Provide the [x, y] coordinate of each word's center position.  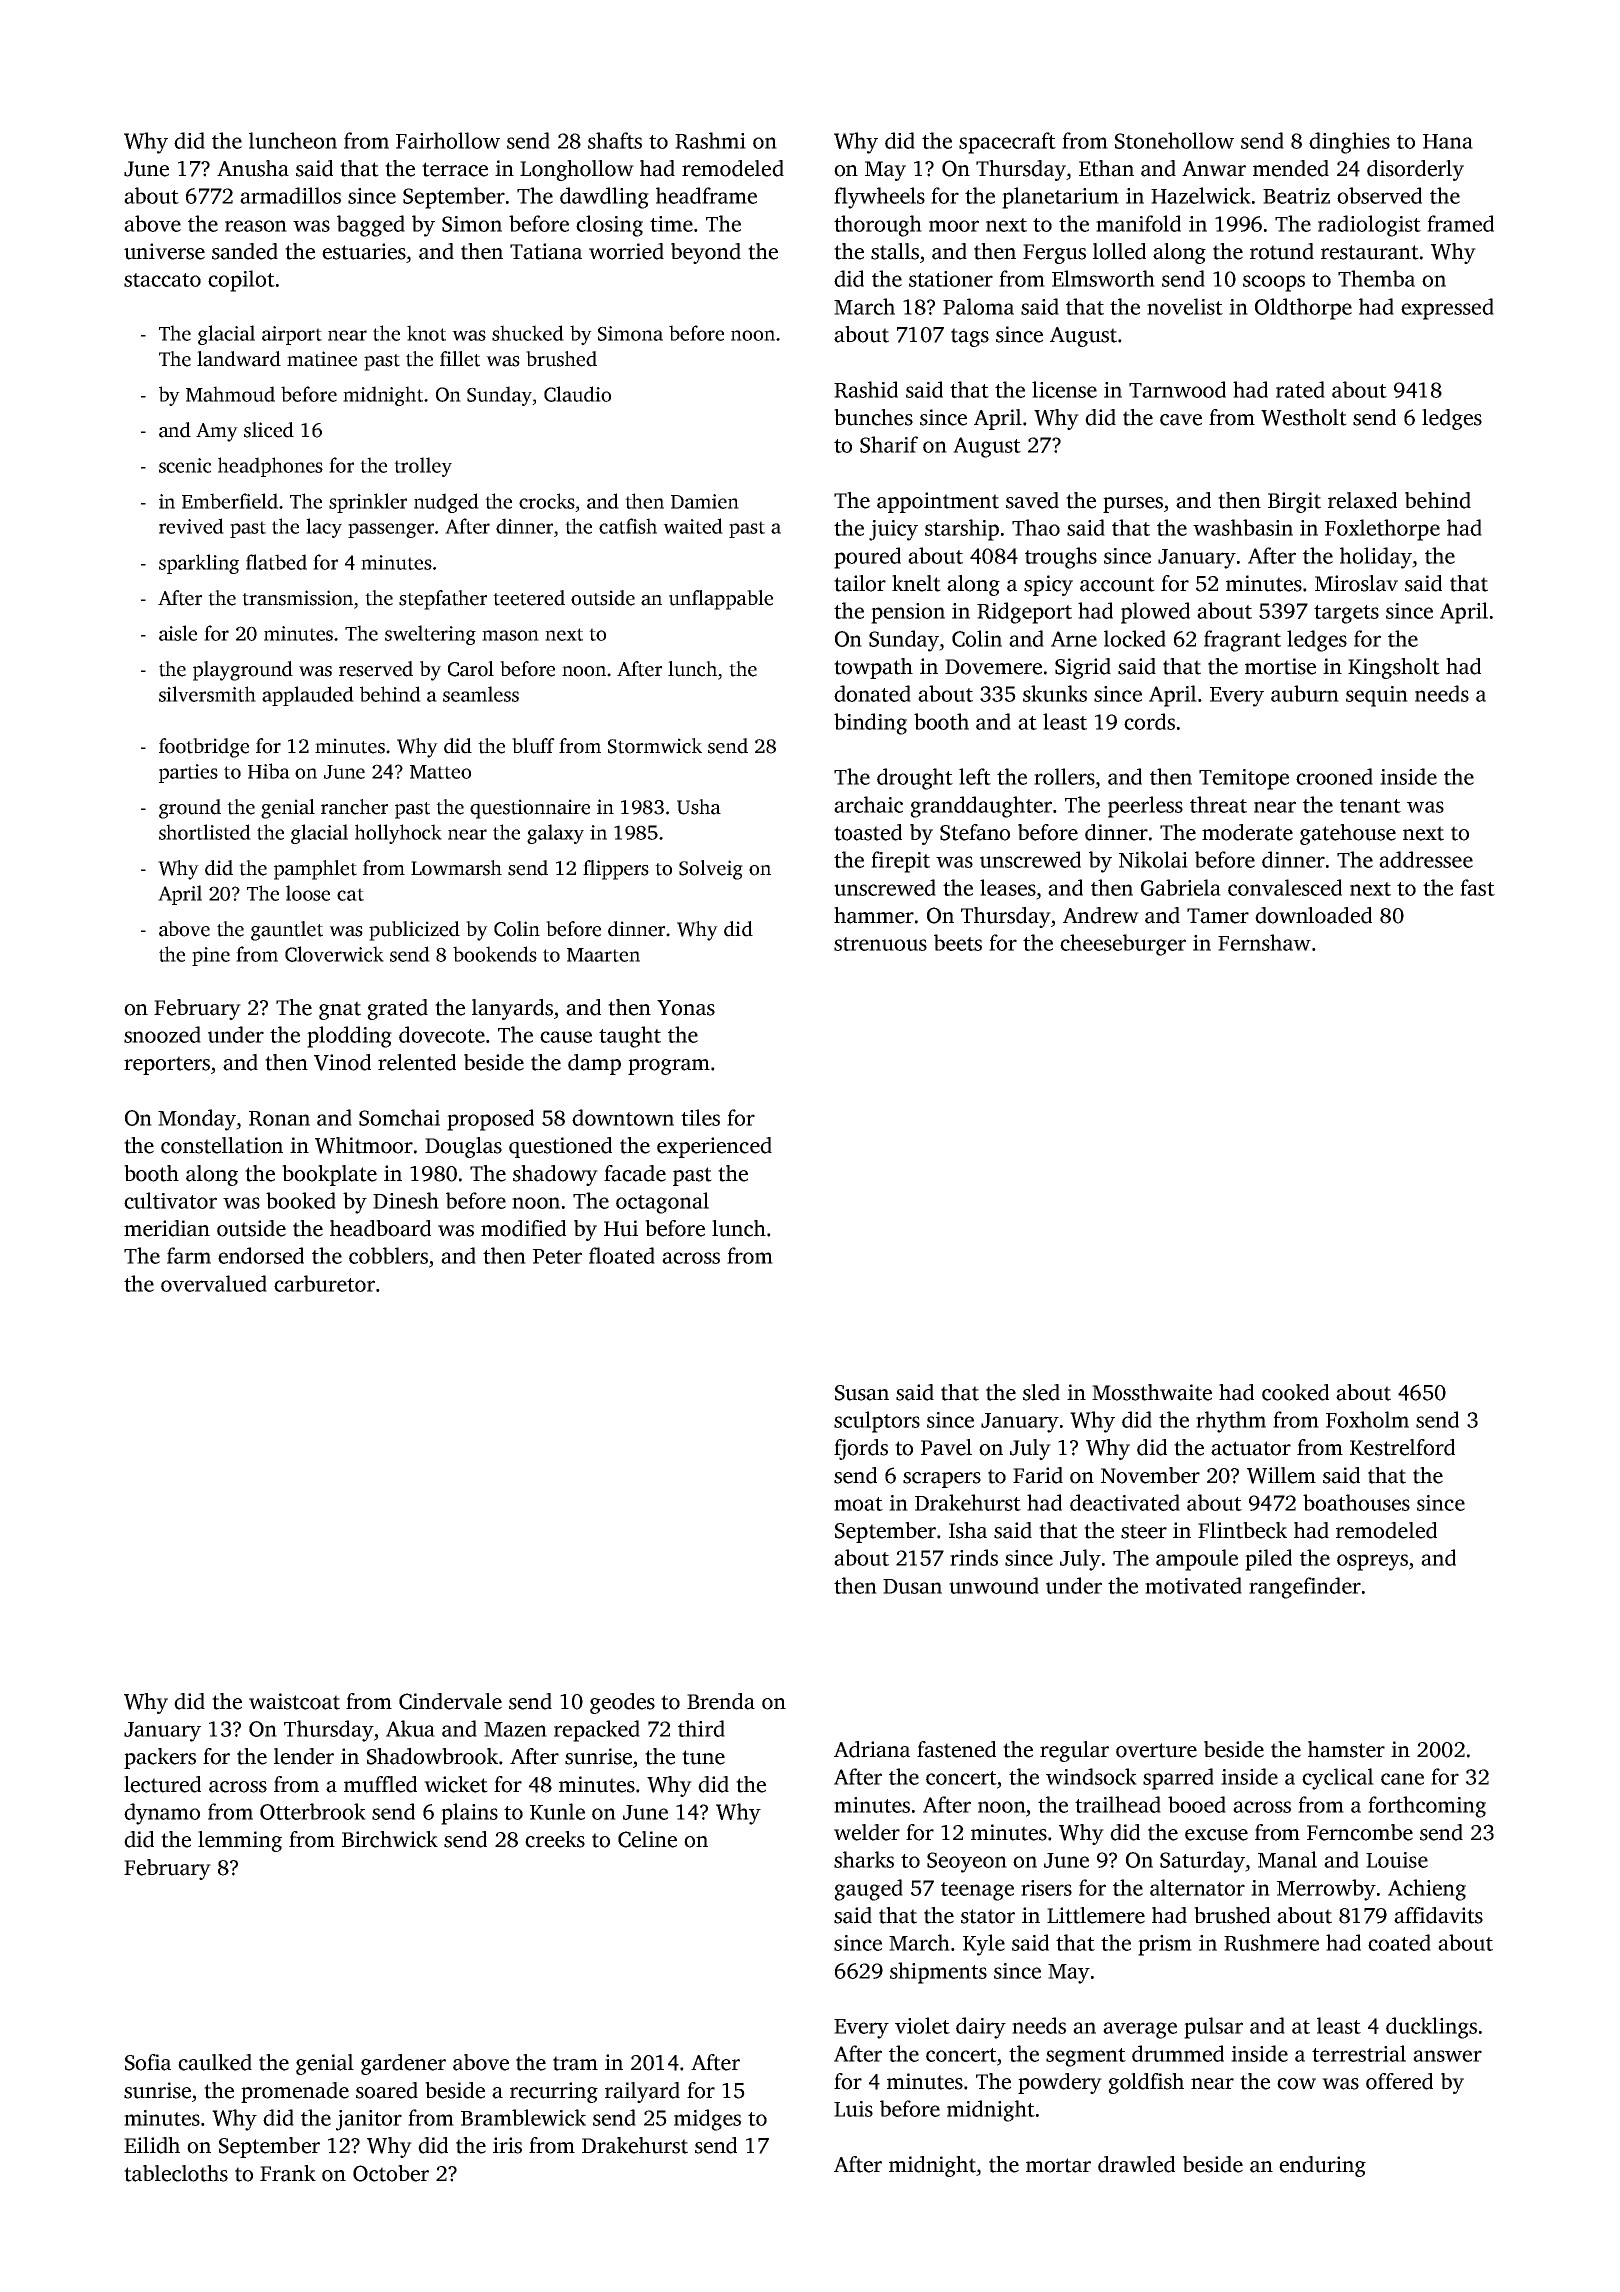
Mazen [515, 1729]
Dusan [912, 1586]
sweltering [430, 635]
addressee [1426, 859]
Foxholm [1367, 1419]
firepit [900, 862]
